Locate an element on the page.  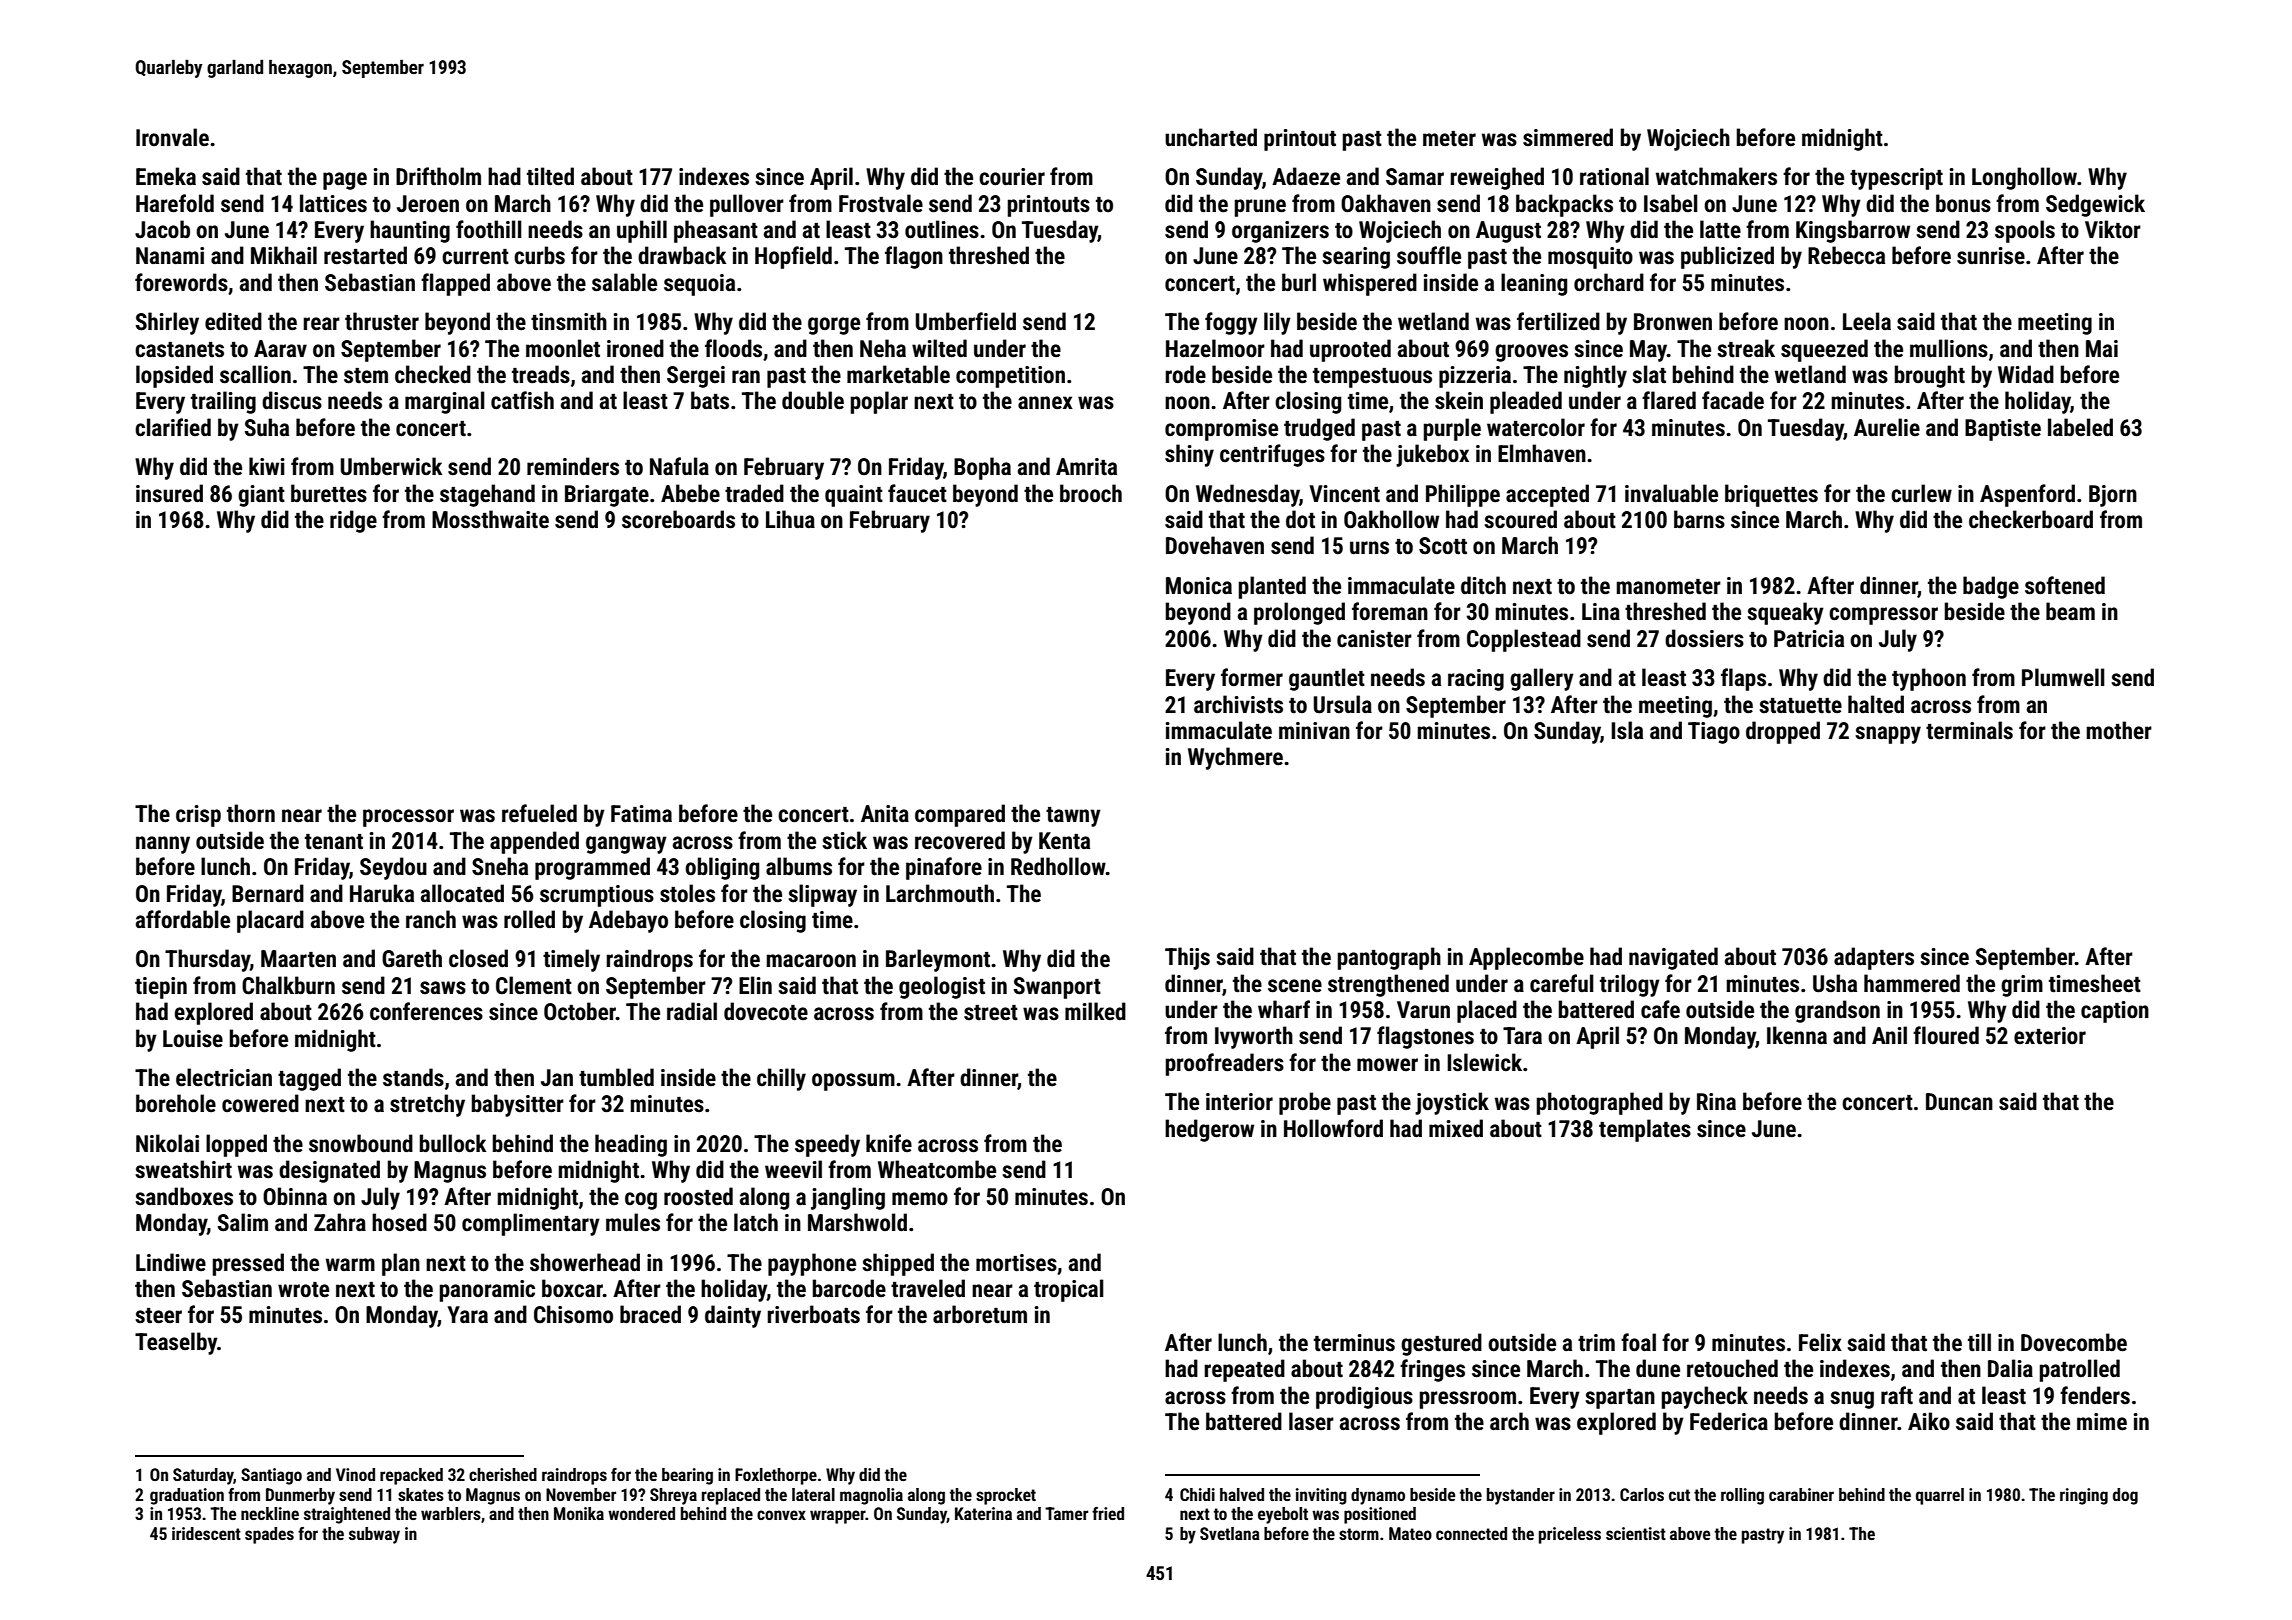
navigated is located at coordinates (1673, 958).
